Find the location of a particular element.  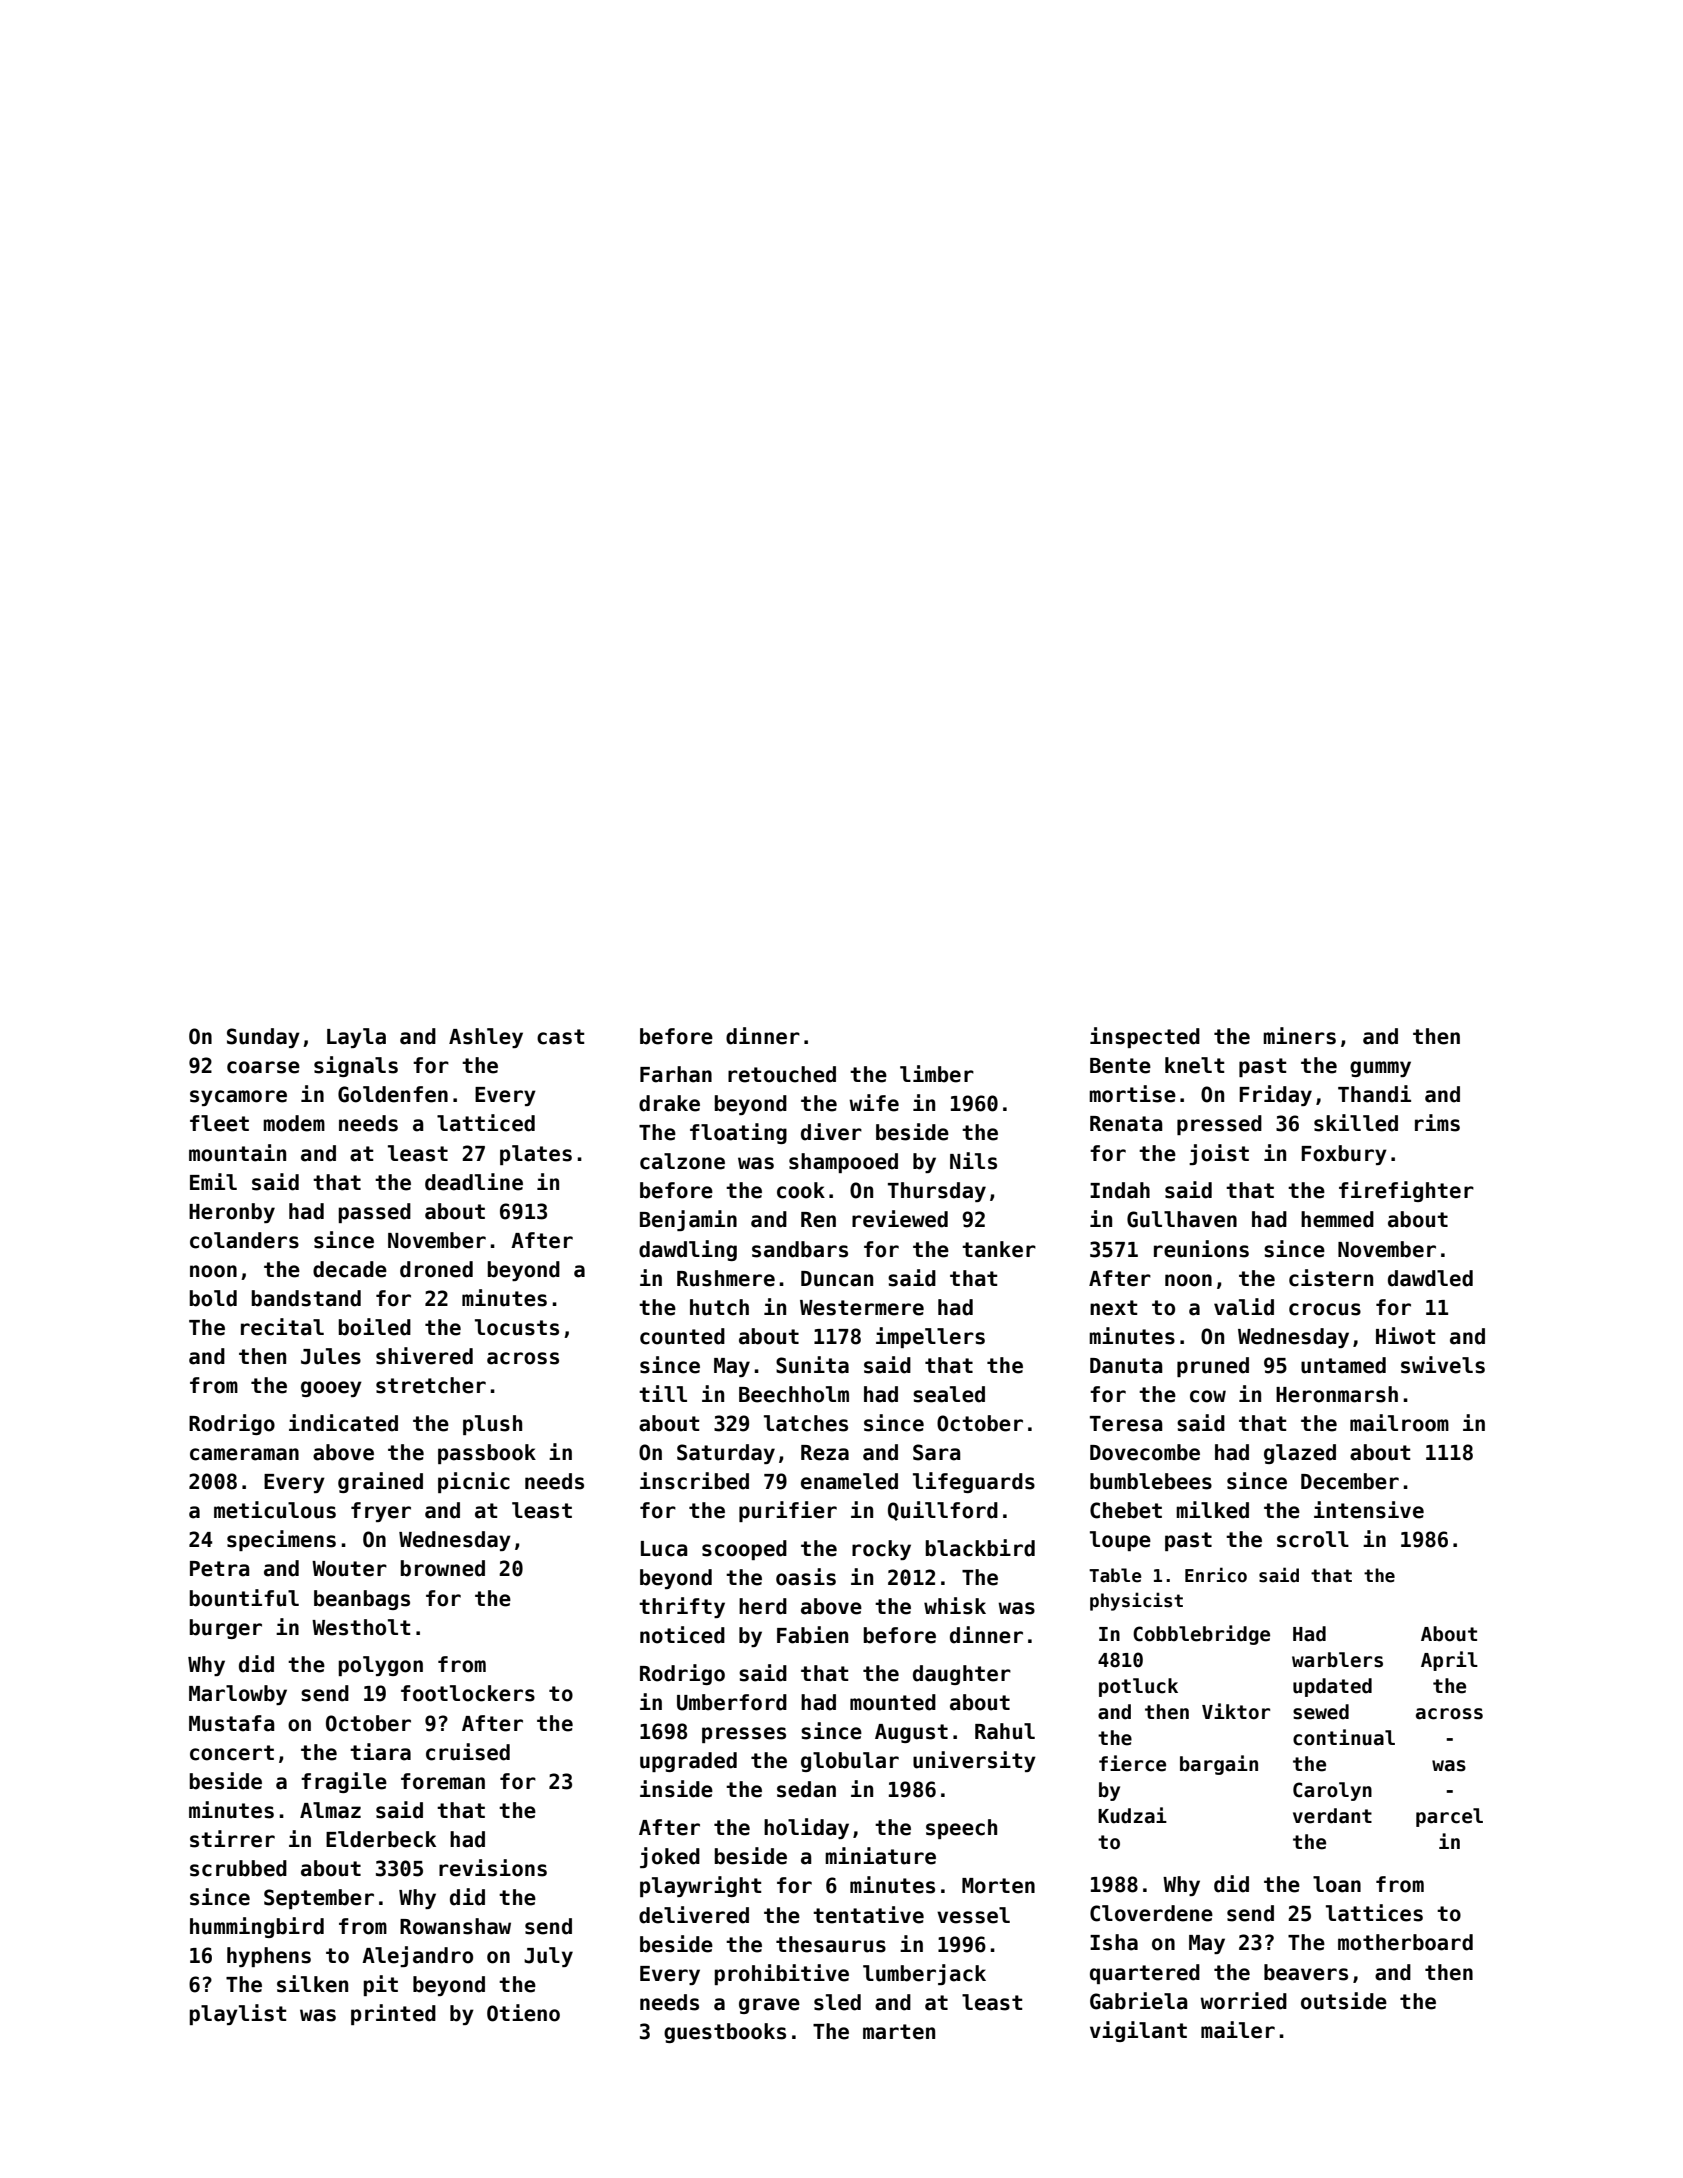

hyphens is located at coordinates (269, 1957).
